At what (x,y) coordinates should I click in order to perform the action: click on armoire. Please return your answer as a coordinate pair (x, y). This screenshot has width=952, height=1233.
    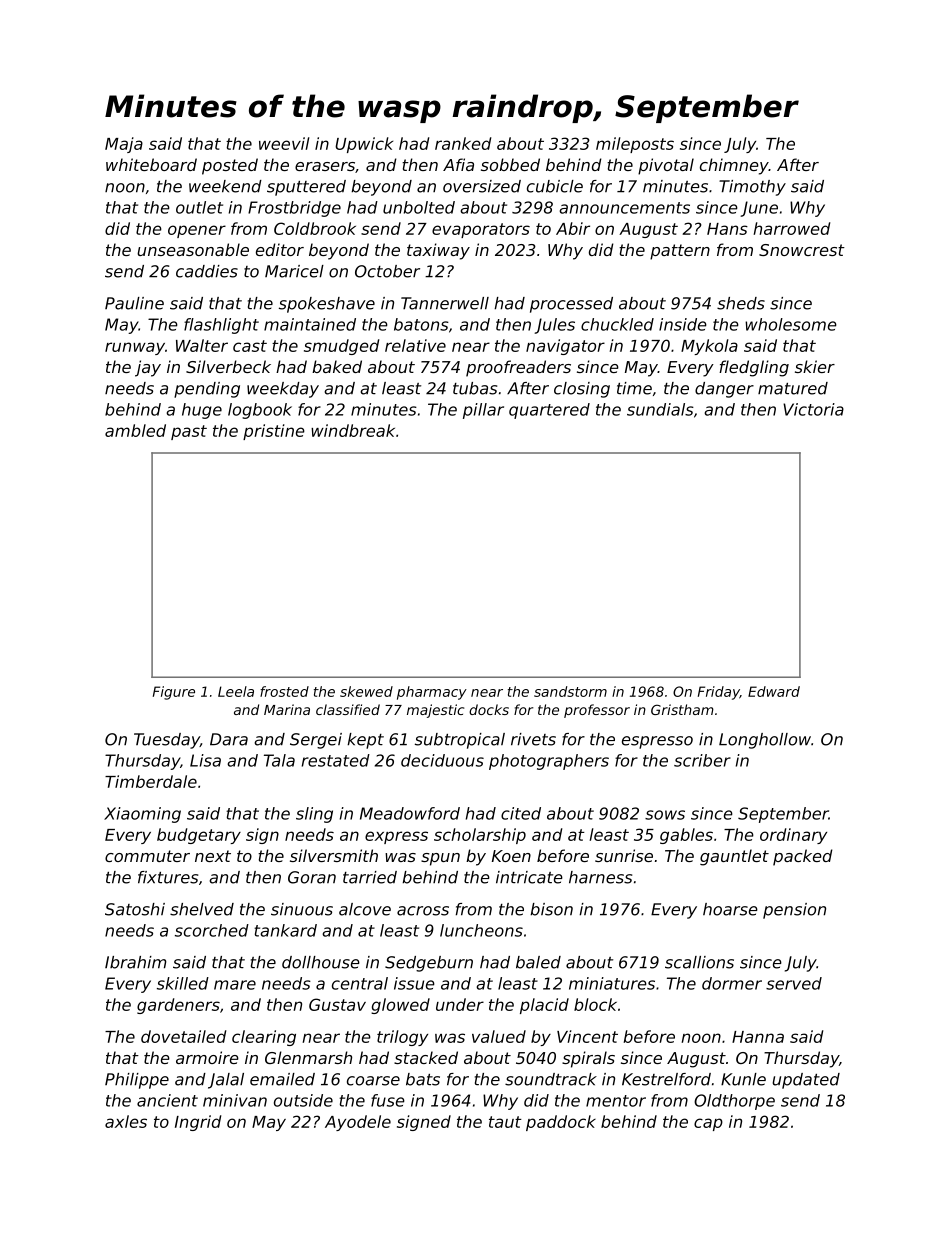
    Looking at the image, I should click on (207, 1057).
